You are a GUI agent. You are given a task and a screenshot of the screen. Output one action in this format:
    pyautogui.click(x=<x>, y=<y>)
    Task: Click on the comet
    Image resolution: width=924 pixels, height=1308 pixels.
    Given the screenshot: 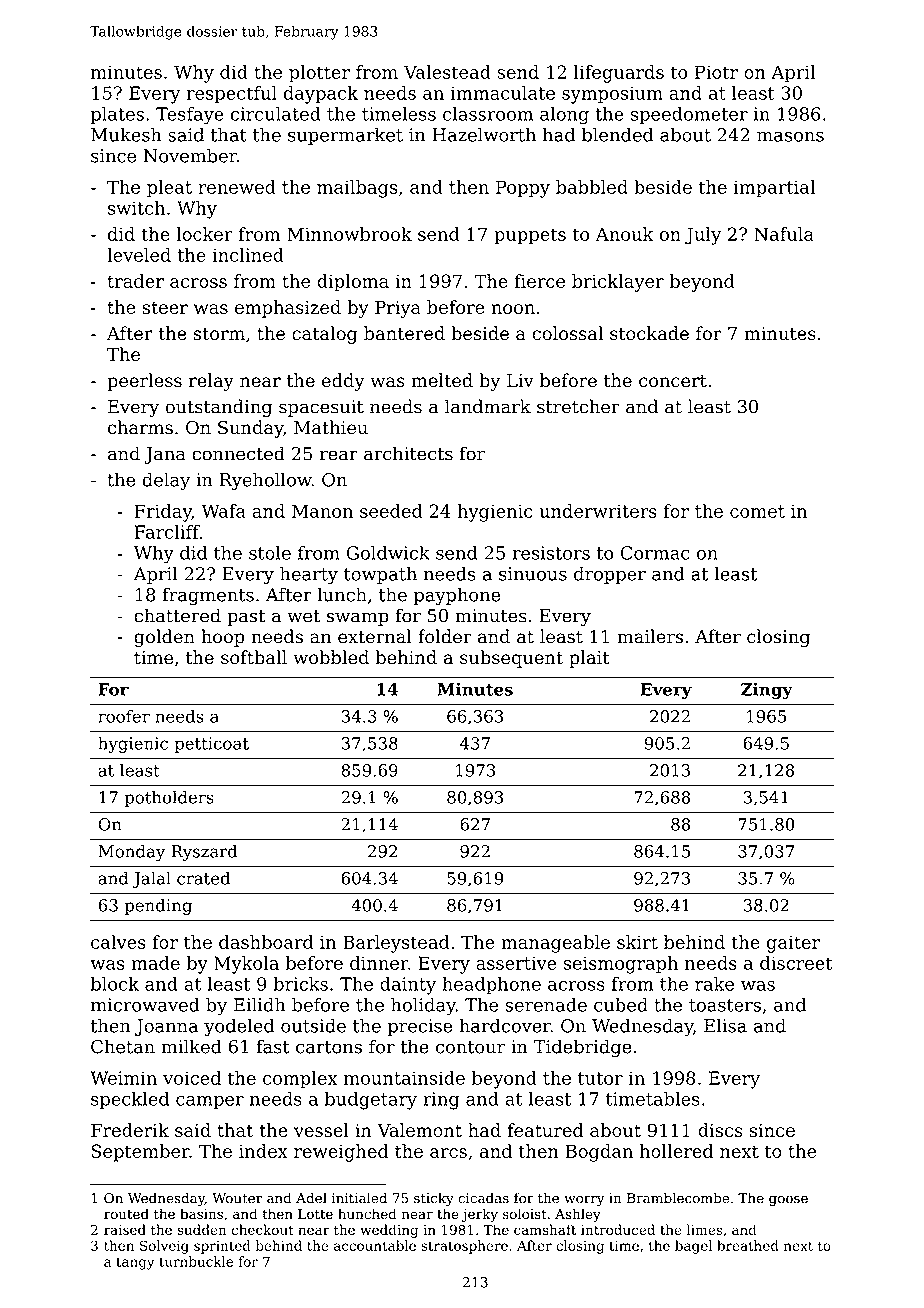 What is the action you would take?
    pyautogui.click(x=757, y=511)
